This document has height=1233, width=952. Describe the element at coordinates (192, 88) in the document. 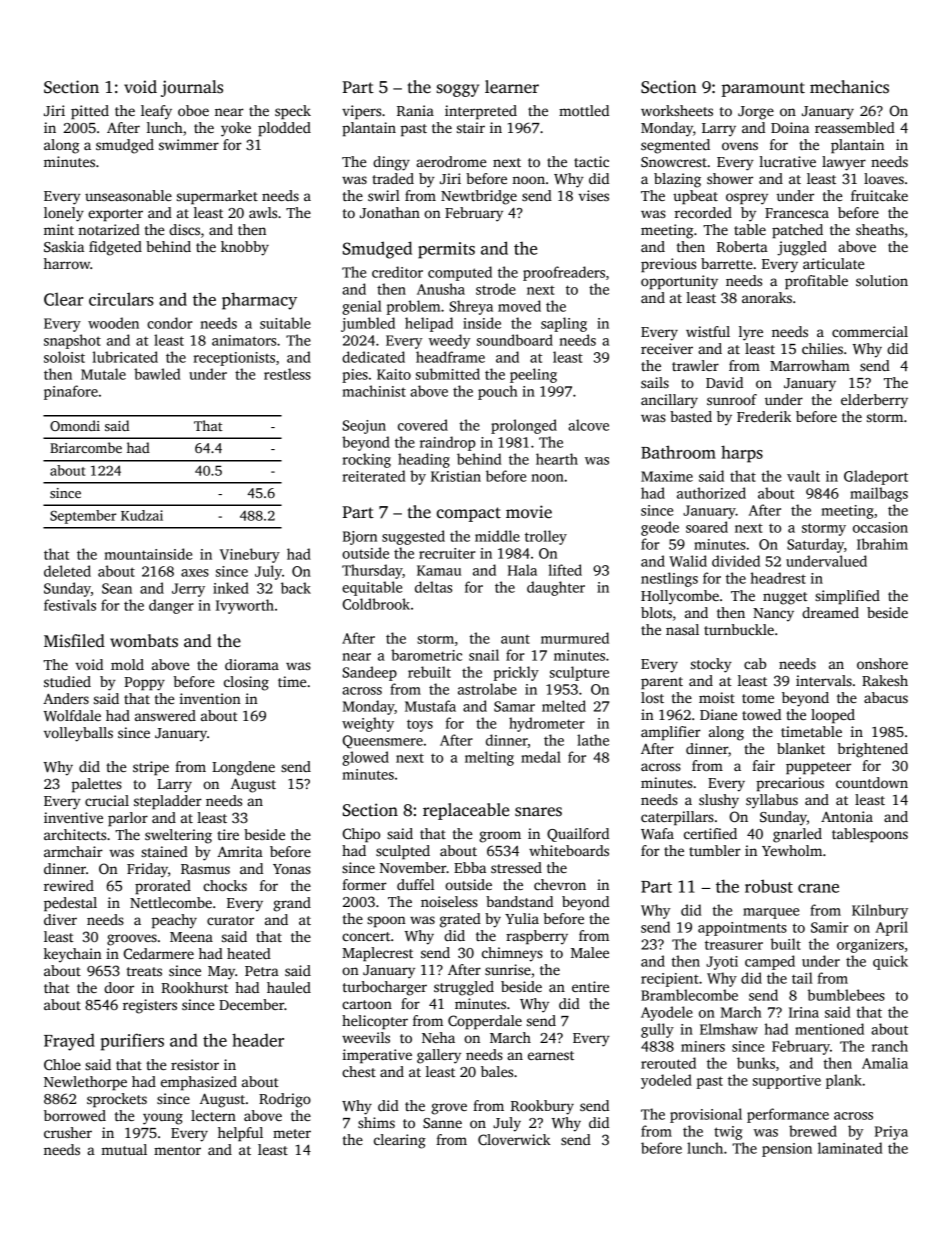

I see `journals` at that location.
